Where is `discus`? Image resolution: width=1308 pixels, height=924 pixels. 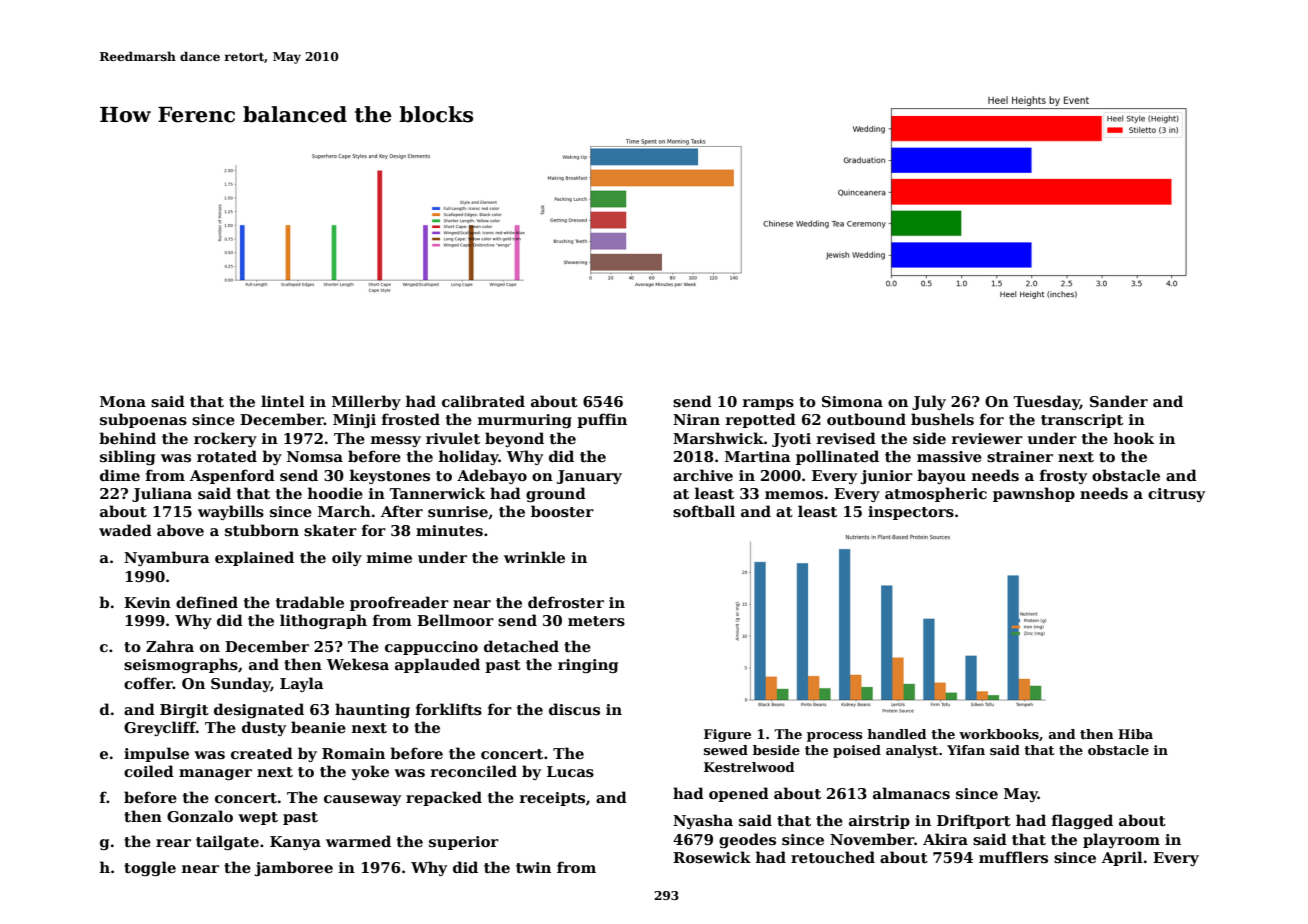 discus is located at coordinates (574, 709).
